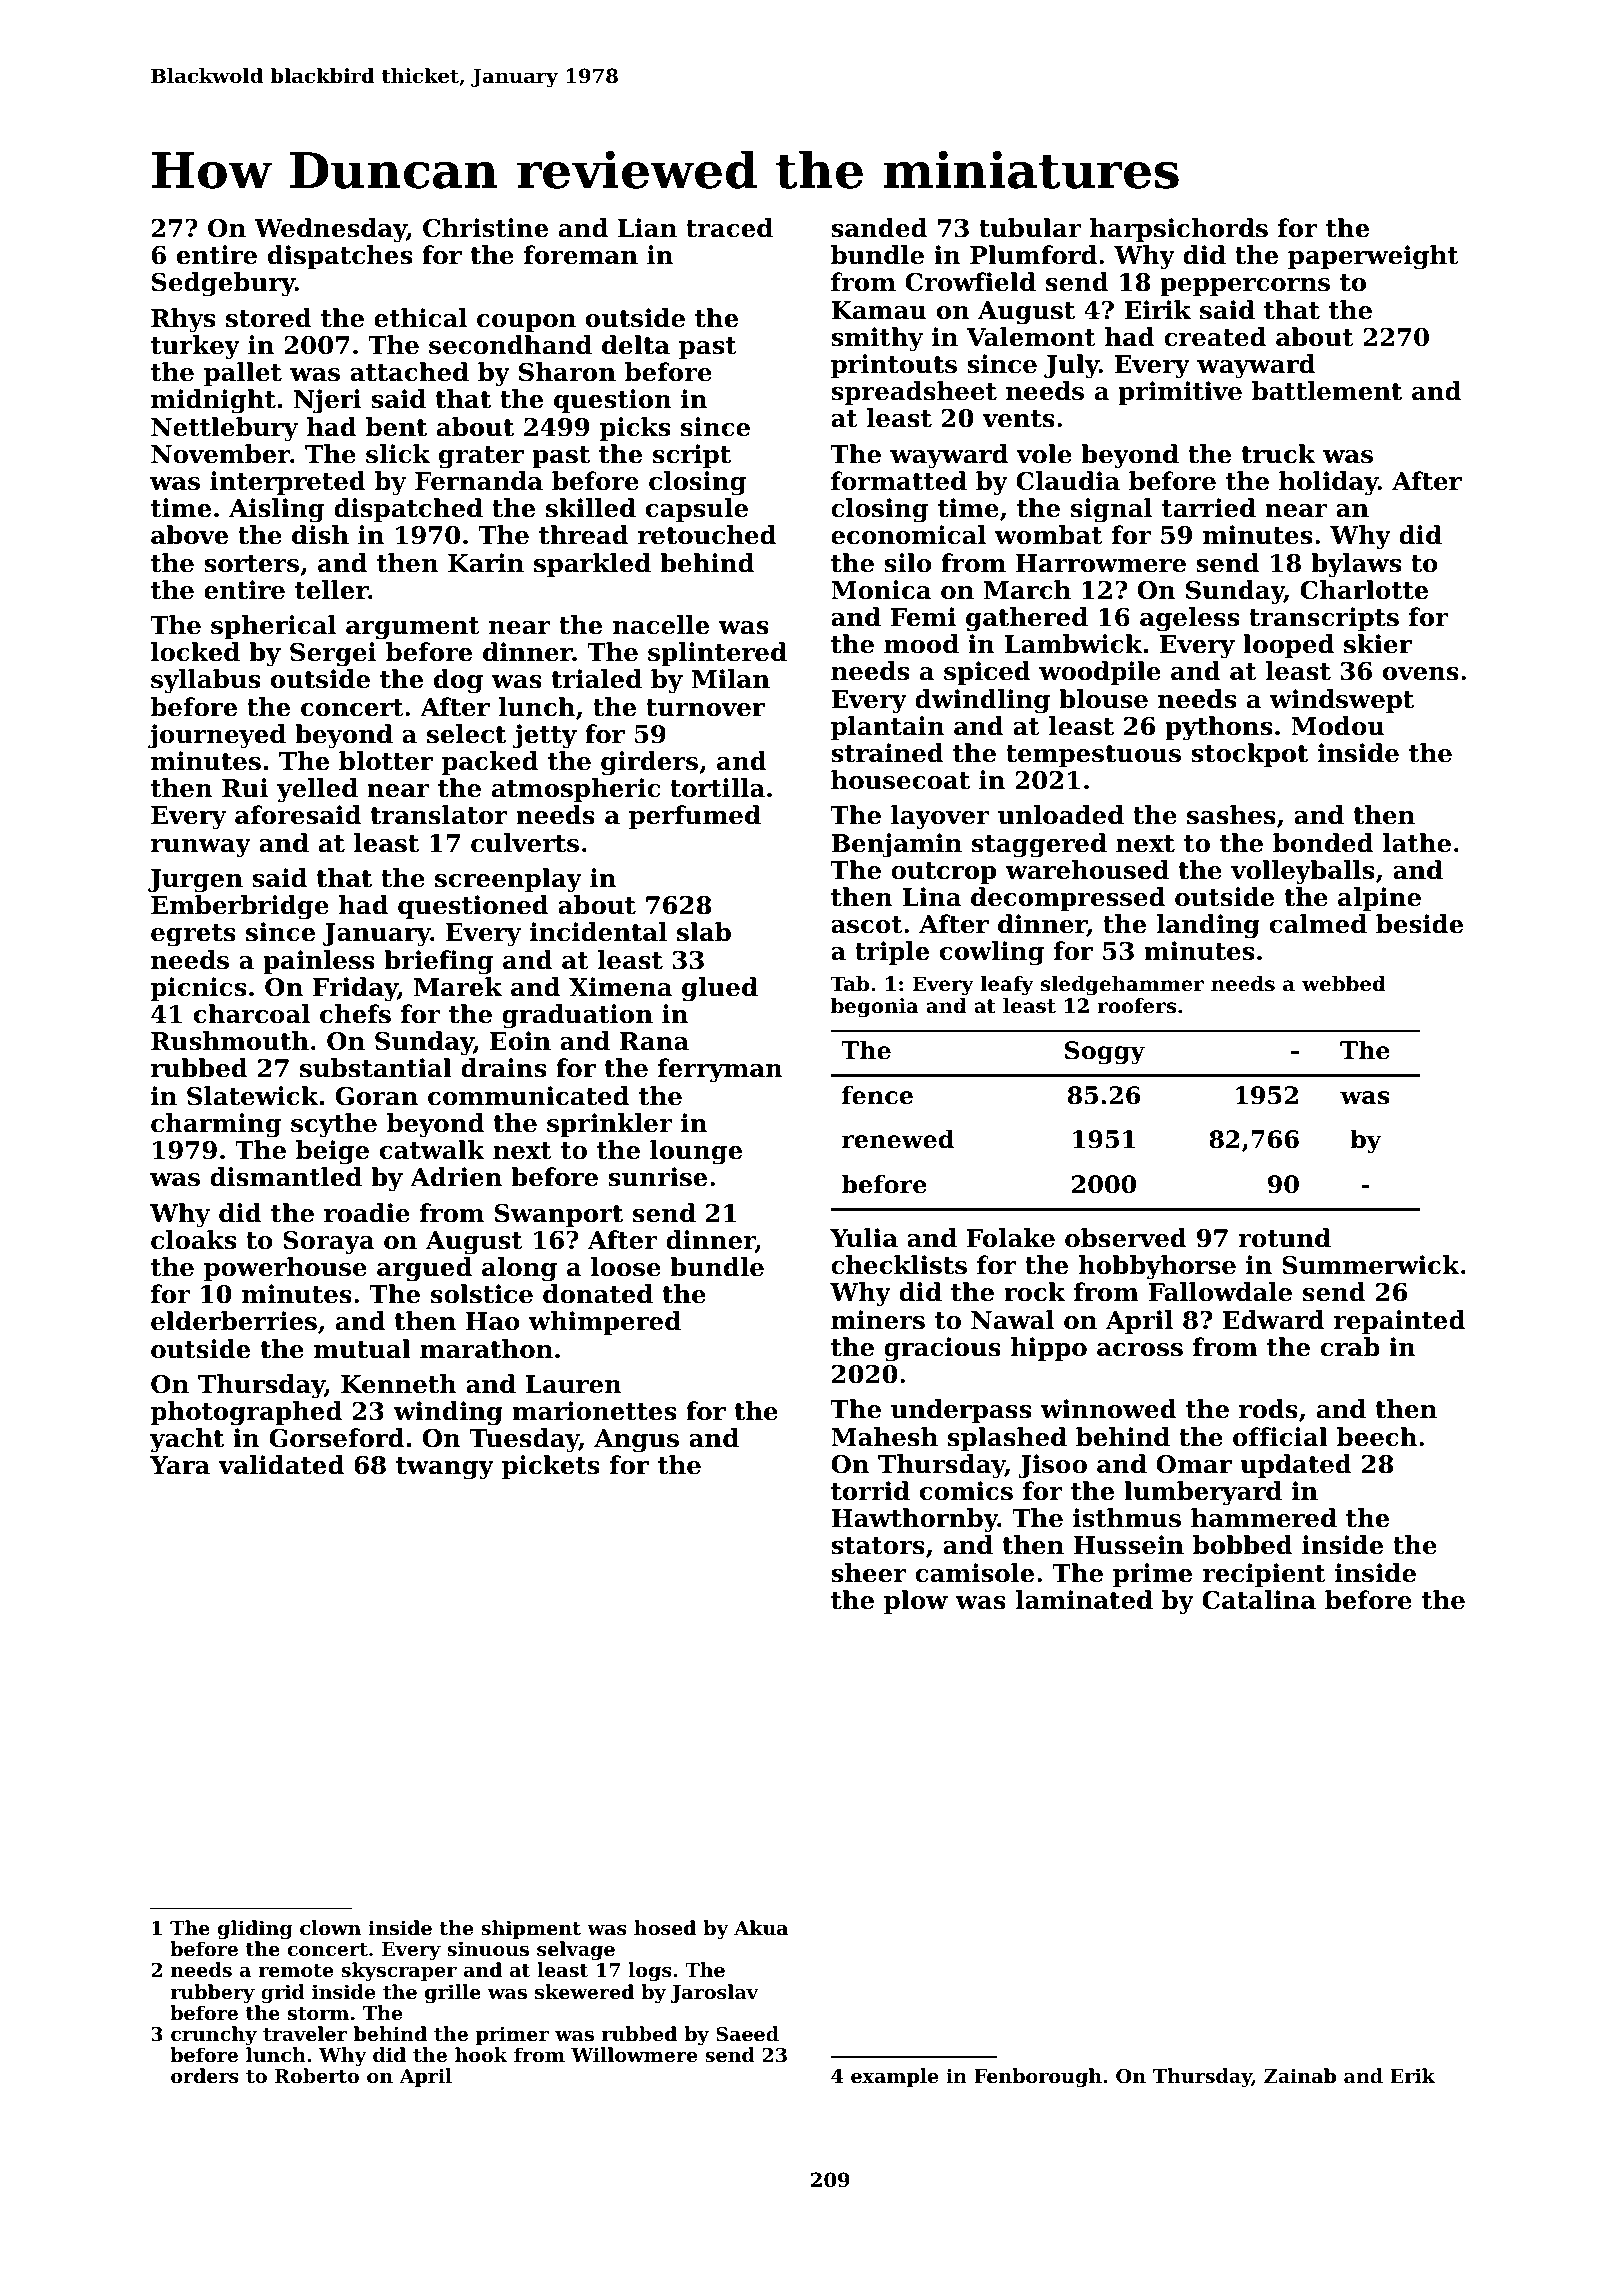 The image size is (1620, 2292). Describe the element at coordinates (878, 1320) in the screenshot. I see `miners` at that location.
